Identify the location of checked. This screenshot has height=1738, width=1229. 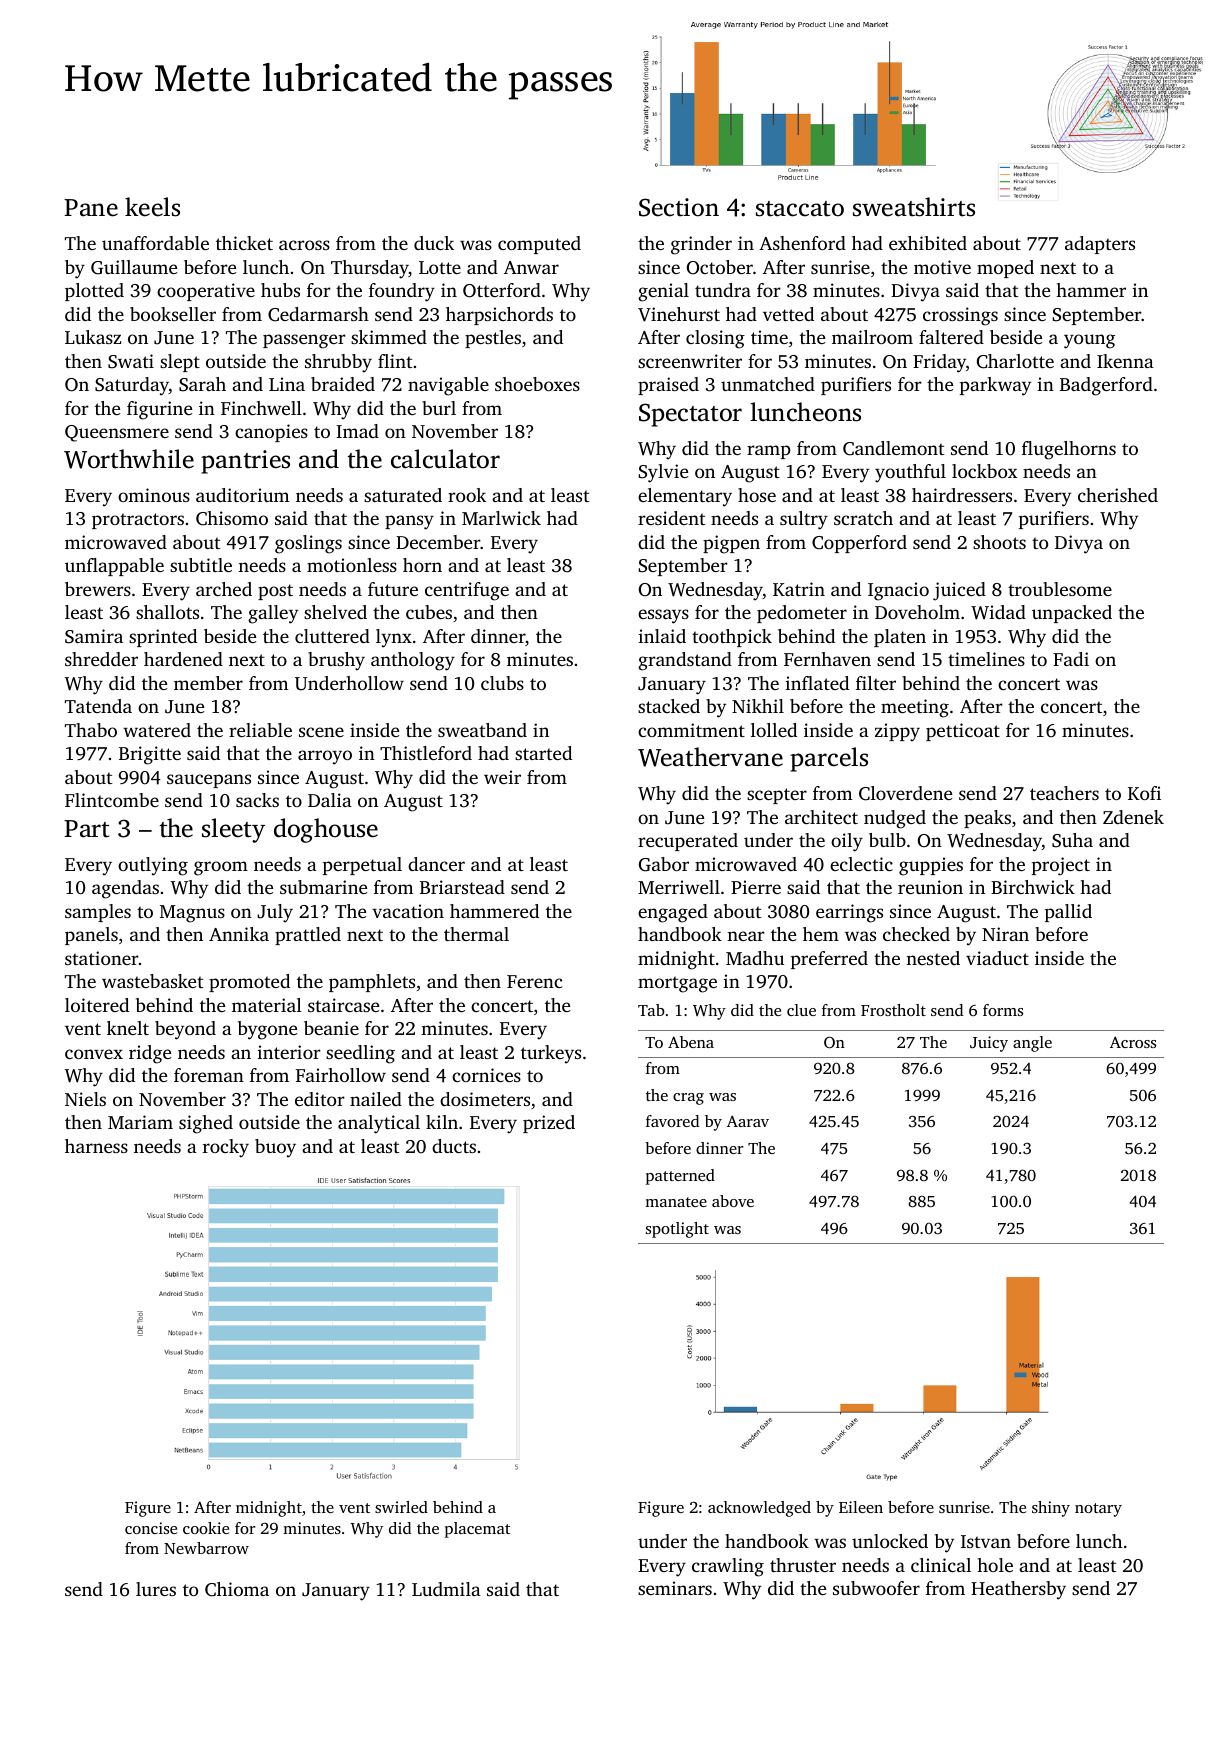
(916, 934).
